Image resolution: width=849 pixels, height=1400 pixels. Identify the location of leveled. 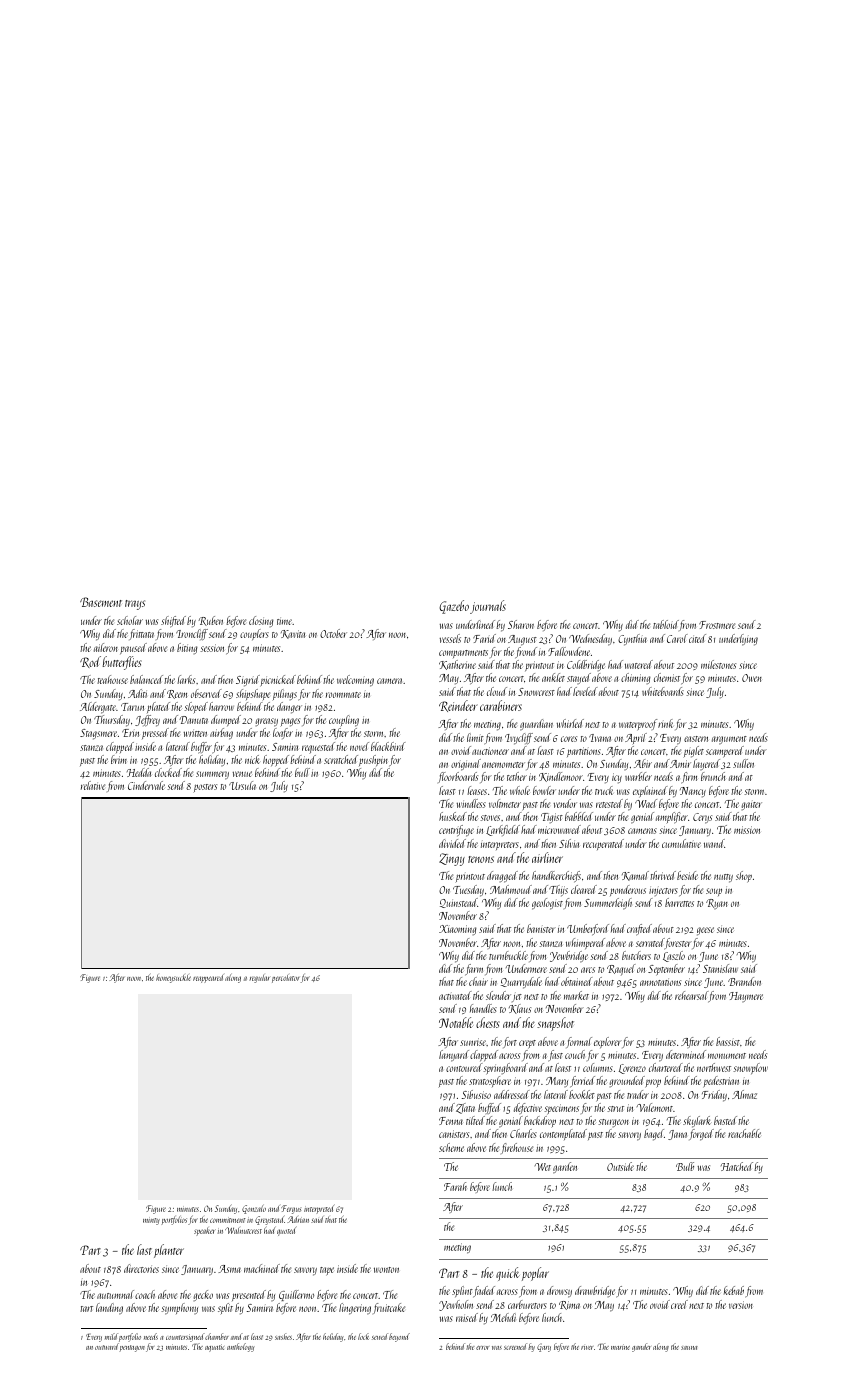
(585, 691).
